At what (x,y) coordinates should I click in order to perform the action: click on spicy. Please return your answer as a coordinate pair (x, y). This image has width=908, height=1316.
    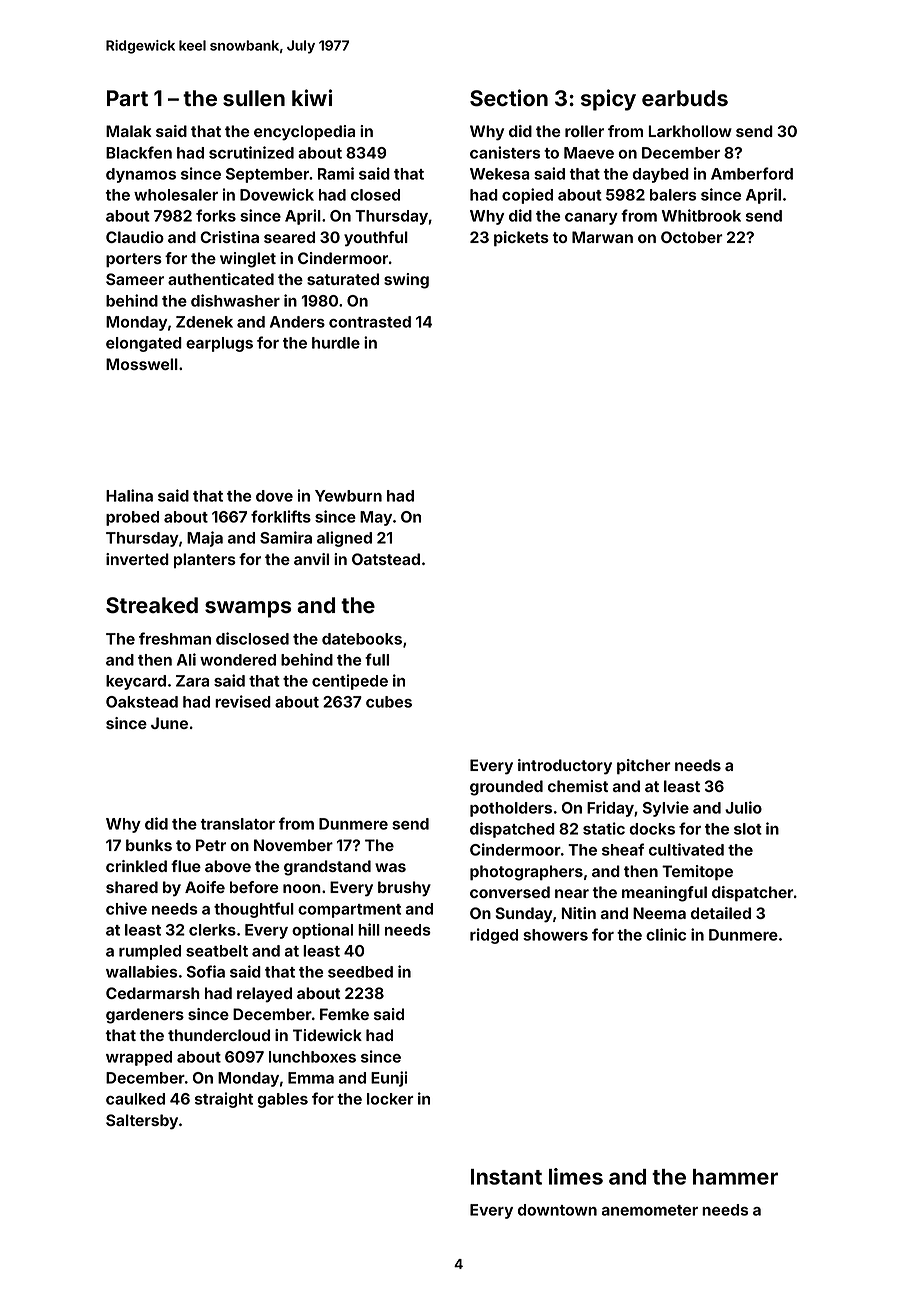
    Looking at the image, I should click on (608, 100).
